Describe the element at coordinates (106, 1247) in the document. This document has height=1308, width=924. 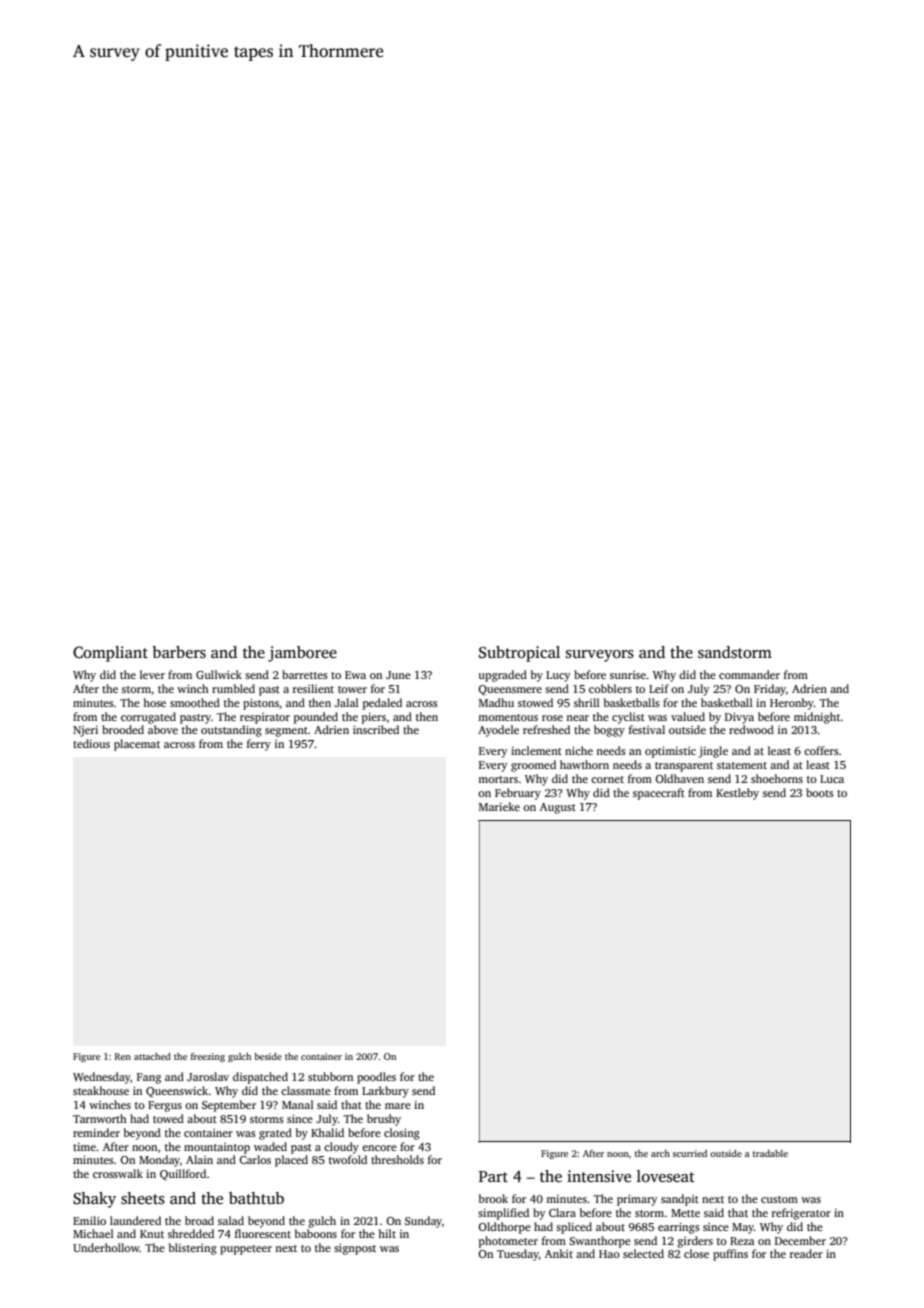
I see `Underhollow` at that location.
